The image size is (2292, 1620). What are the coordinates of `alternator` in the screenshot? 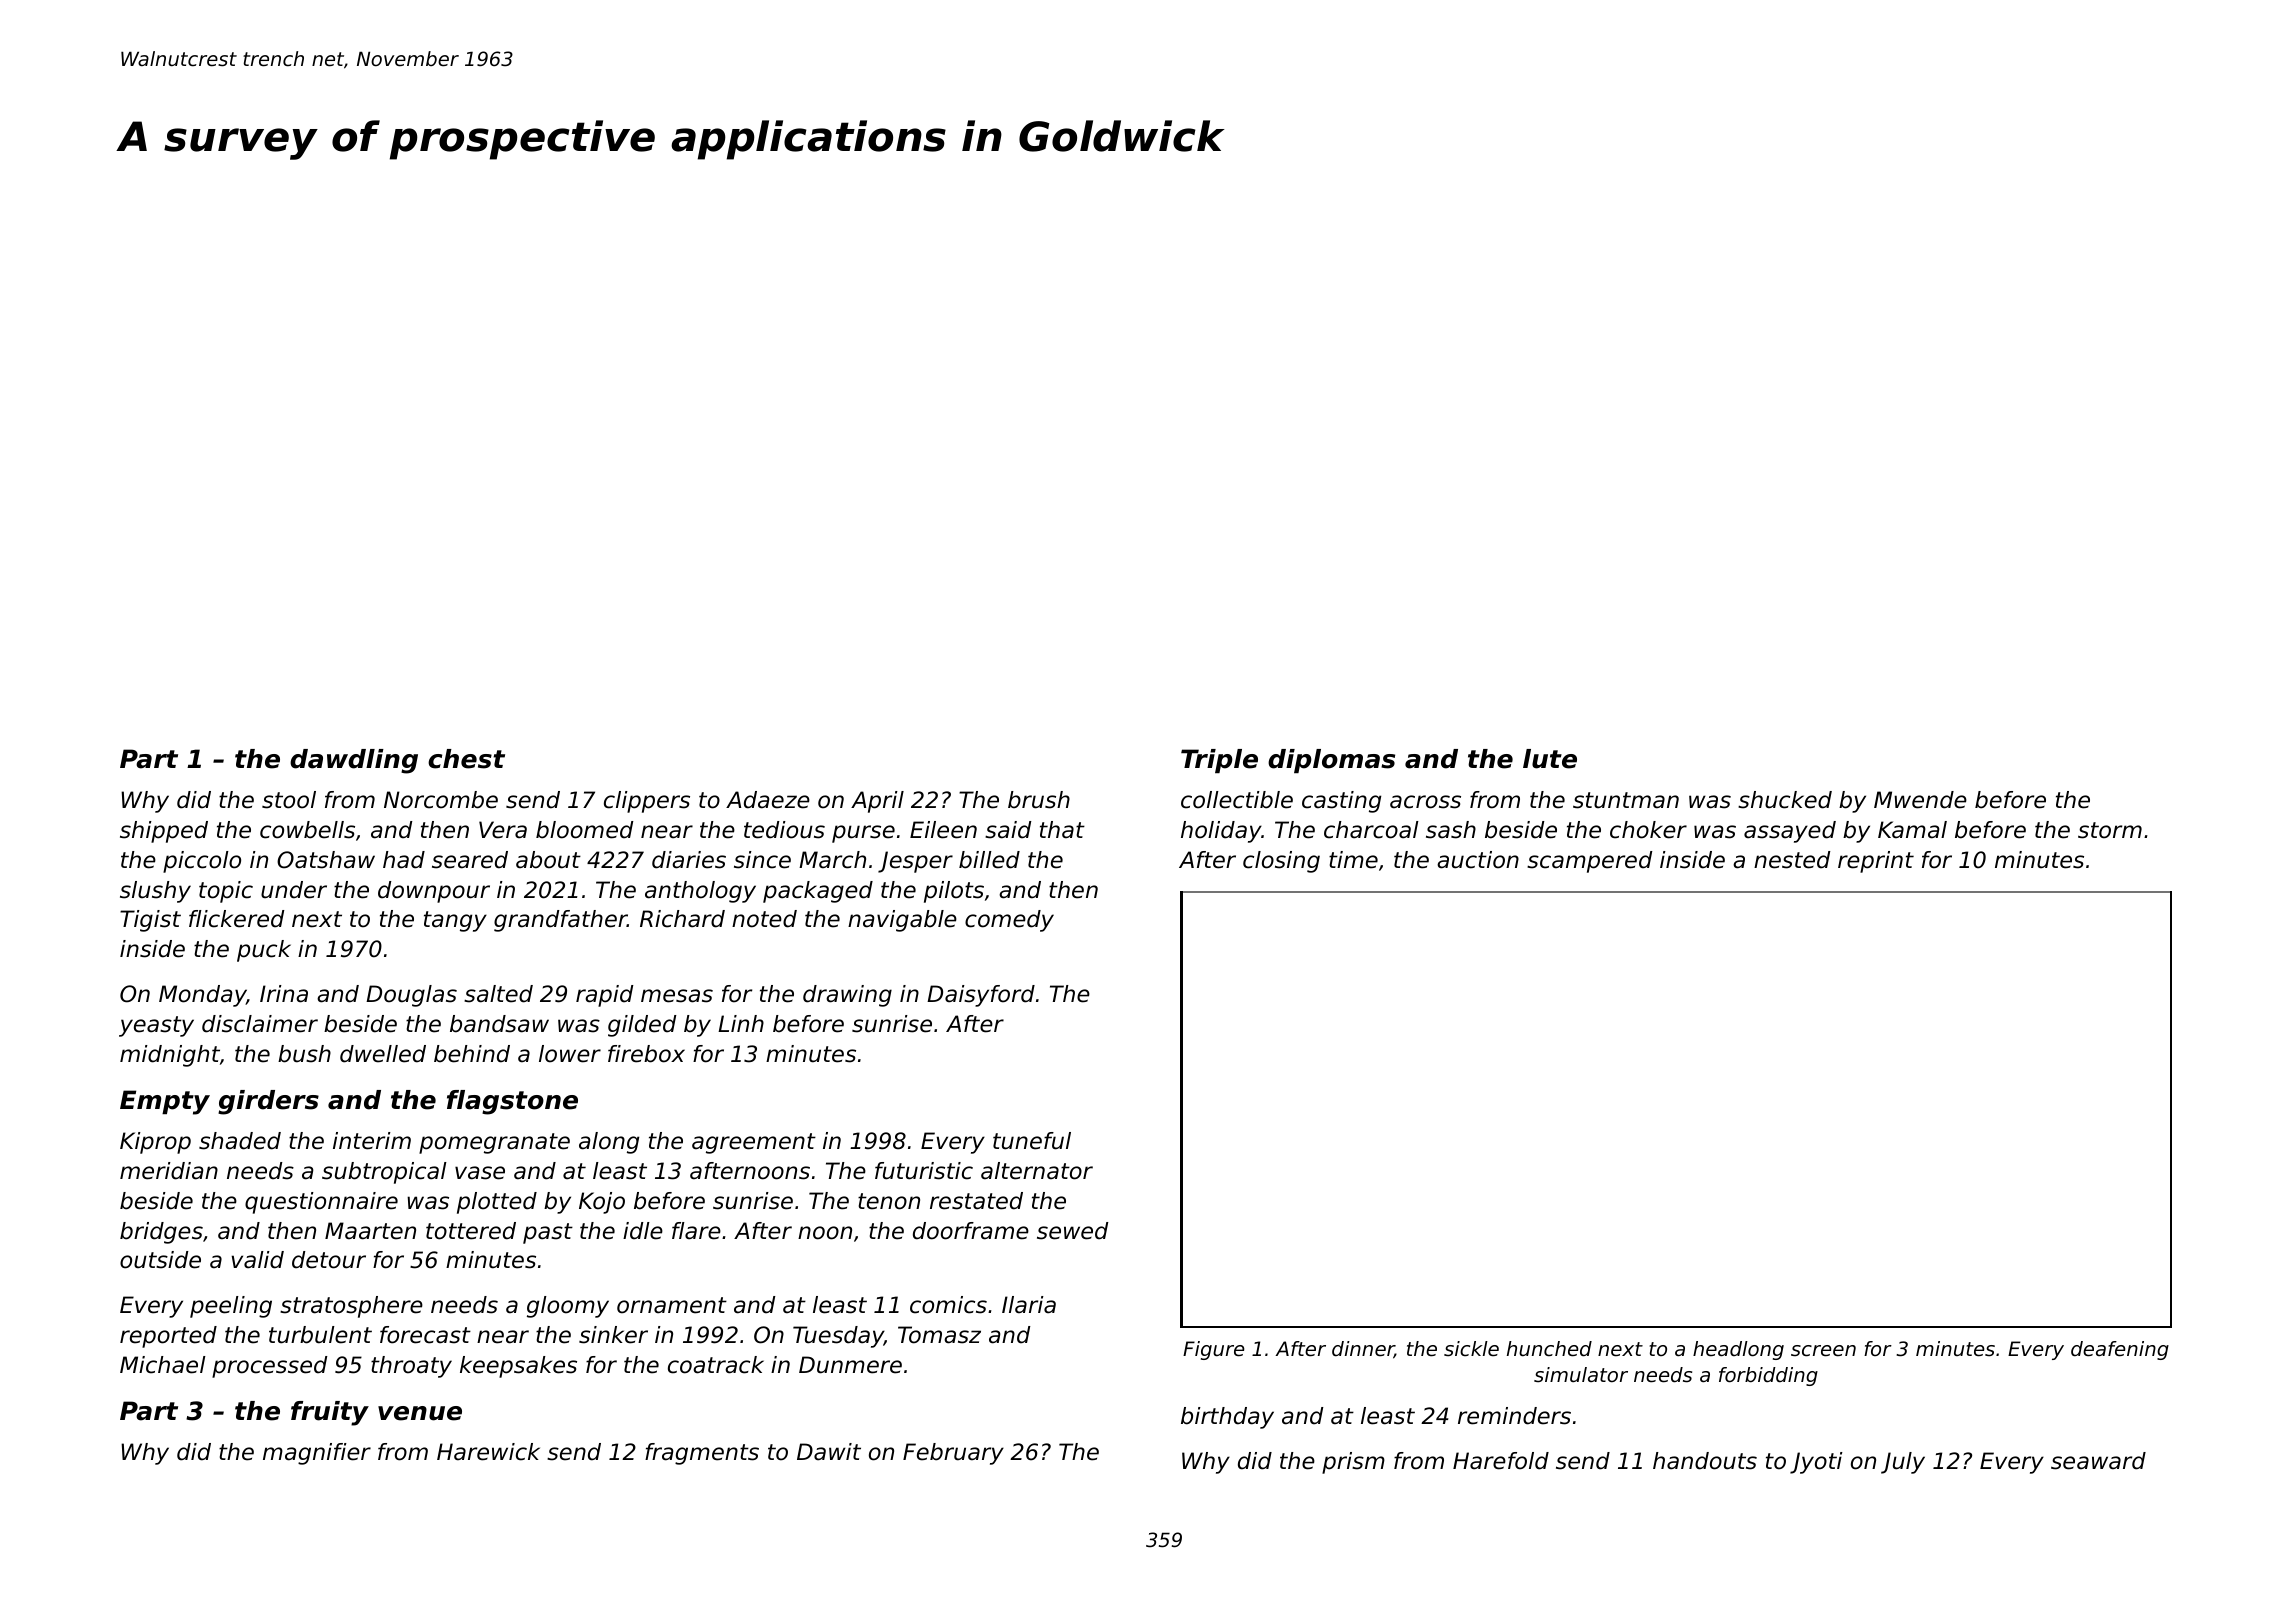 It's located at (1037, 1171).
